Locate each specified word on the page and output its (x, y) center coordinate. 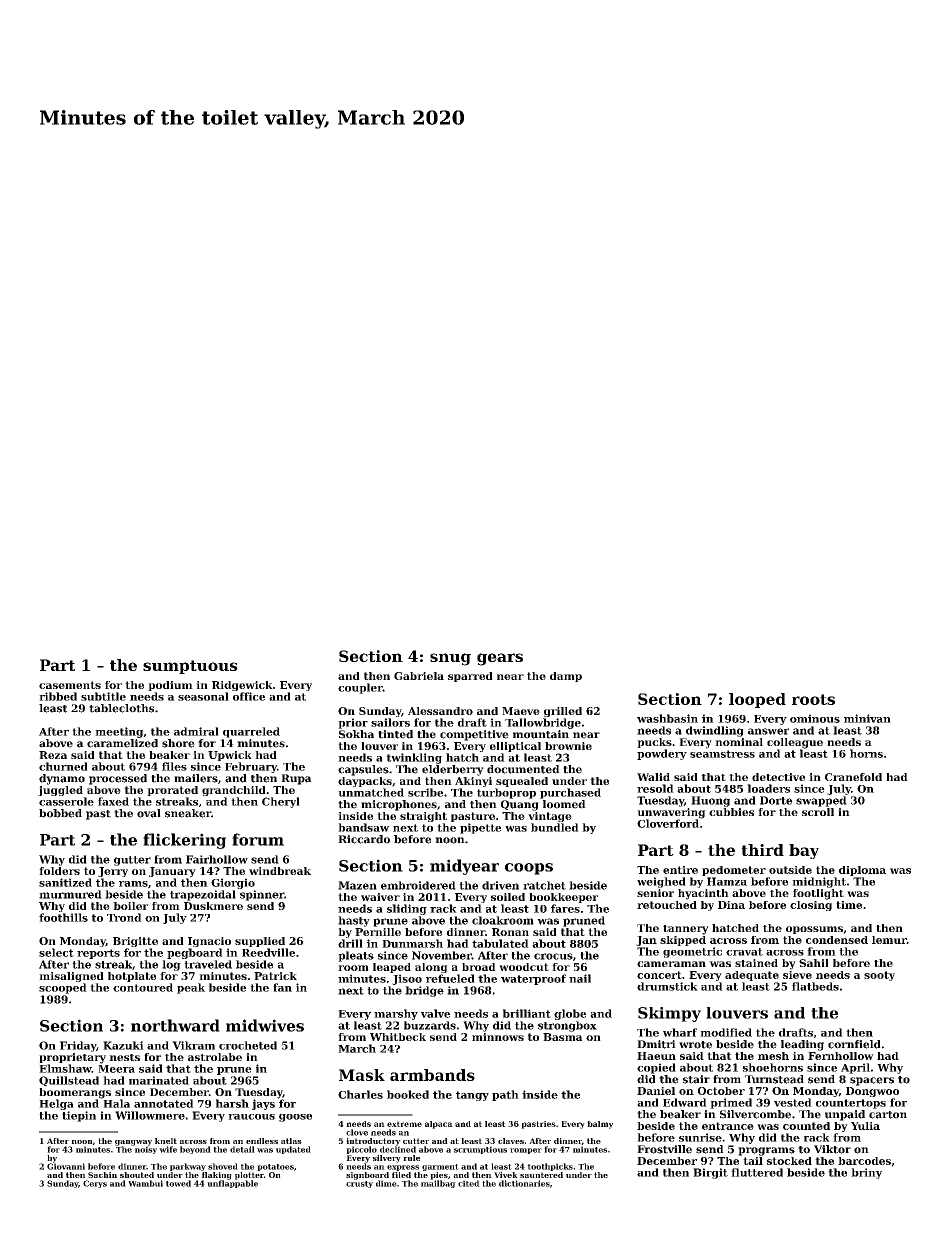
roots (813, 699)
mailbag (438, 1184)
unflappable (232, 1184)
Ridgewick (242, 686)
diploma (862, 871)
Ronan (510, 932)
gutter (132, 861)
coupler (360, 688)
